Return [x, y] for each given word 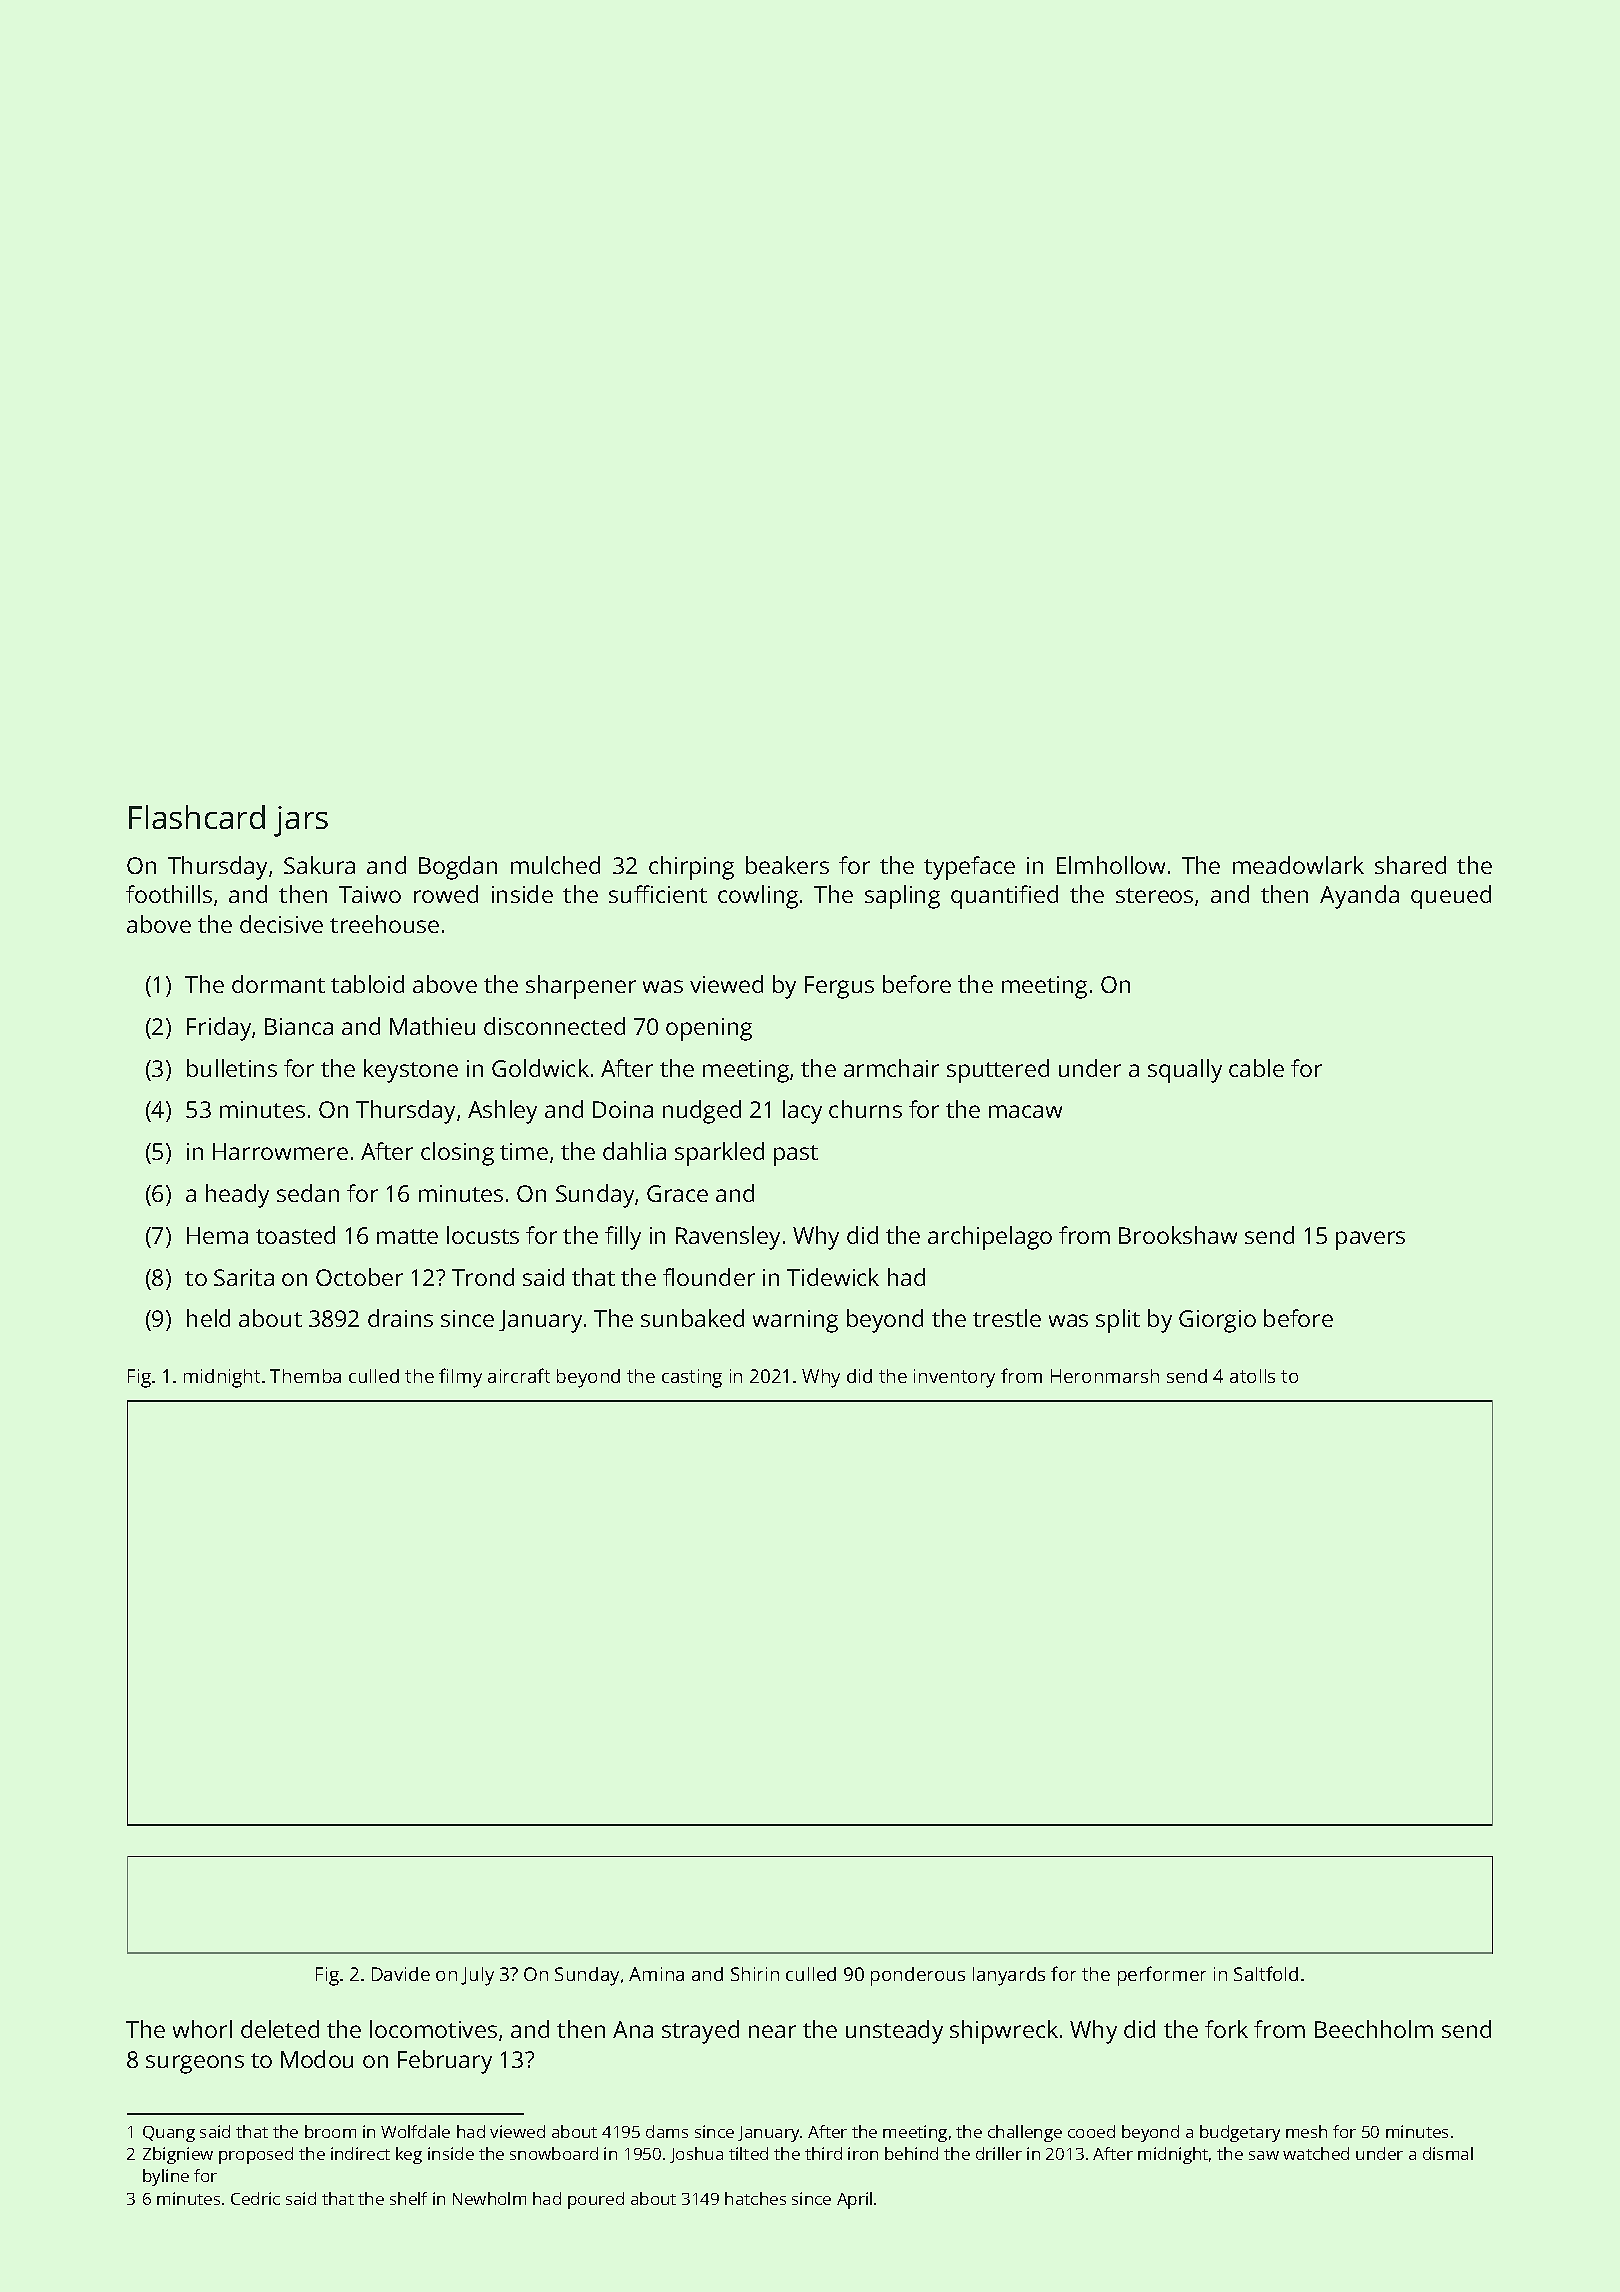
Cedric [255, 2198]
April [854, 2200]
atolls [1252, 1376]
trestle [1007, 1318]
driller [999, 2153]
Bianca [299, 1026]
